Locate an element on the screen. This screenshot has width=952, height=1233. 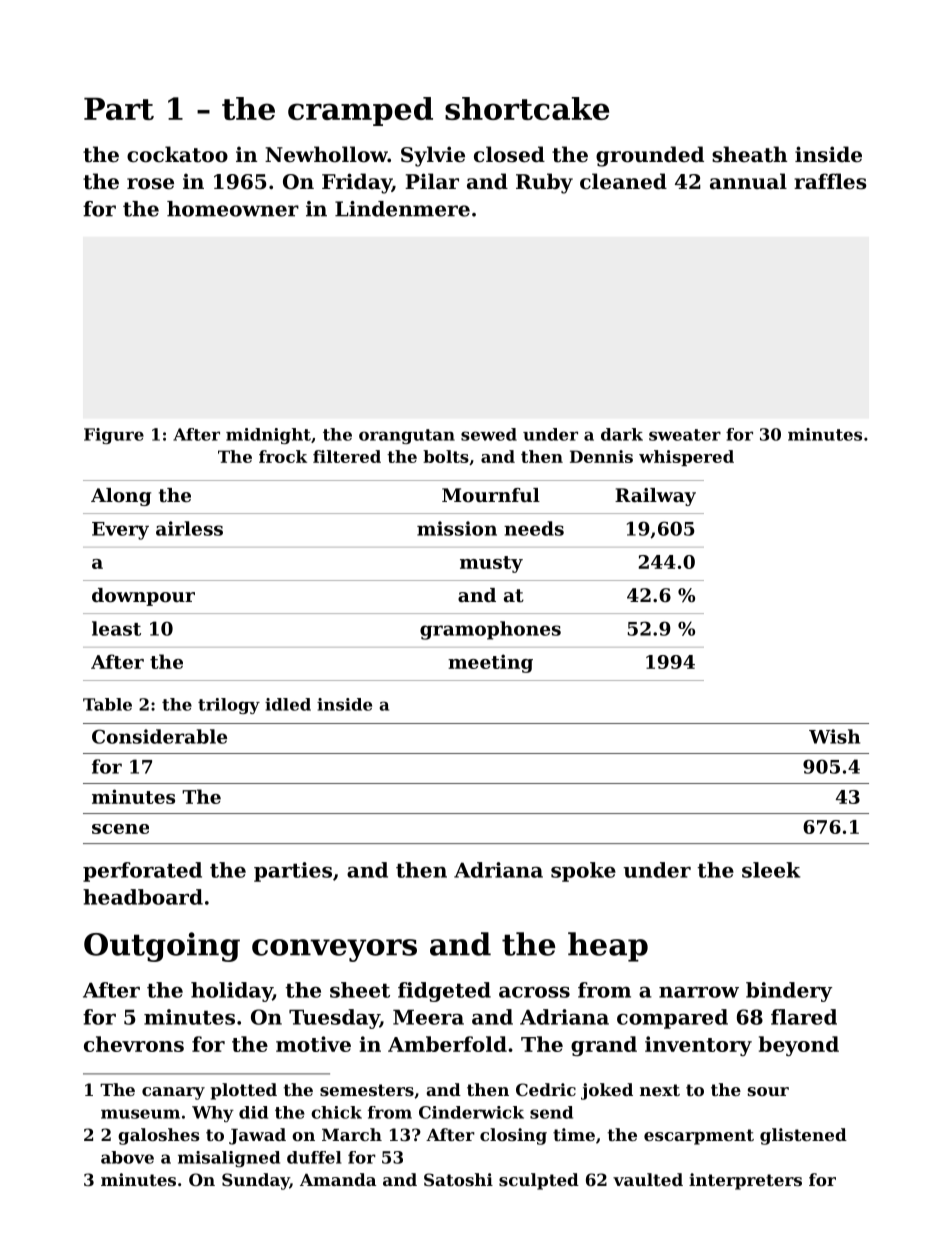
downpour is located at coordinates (143, 597).
